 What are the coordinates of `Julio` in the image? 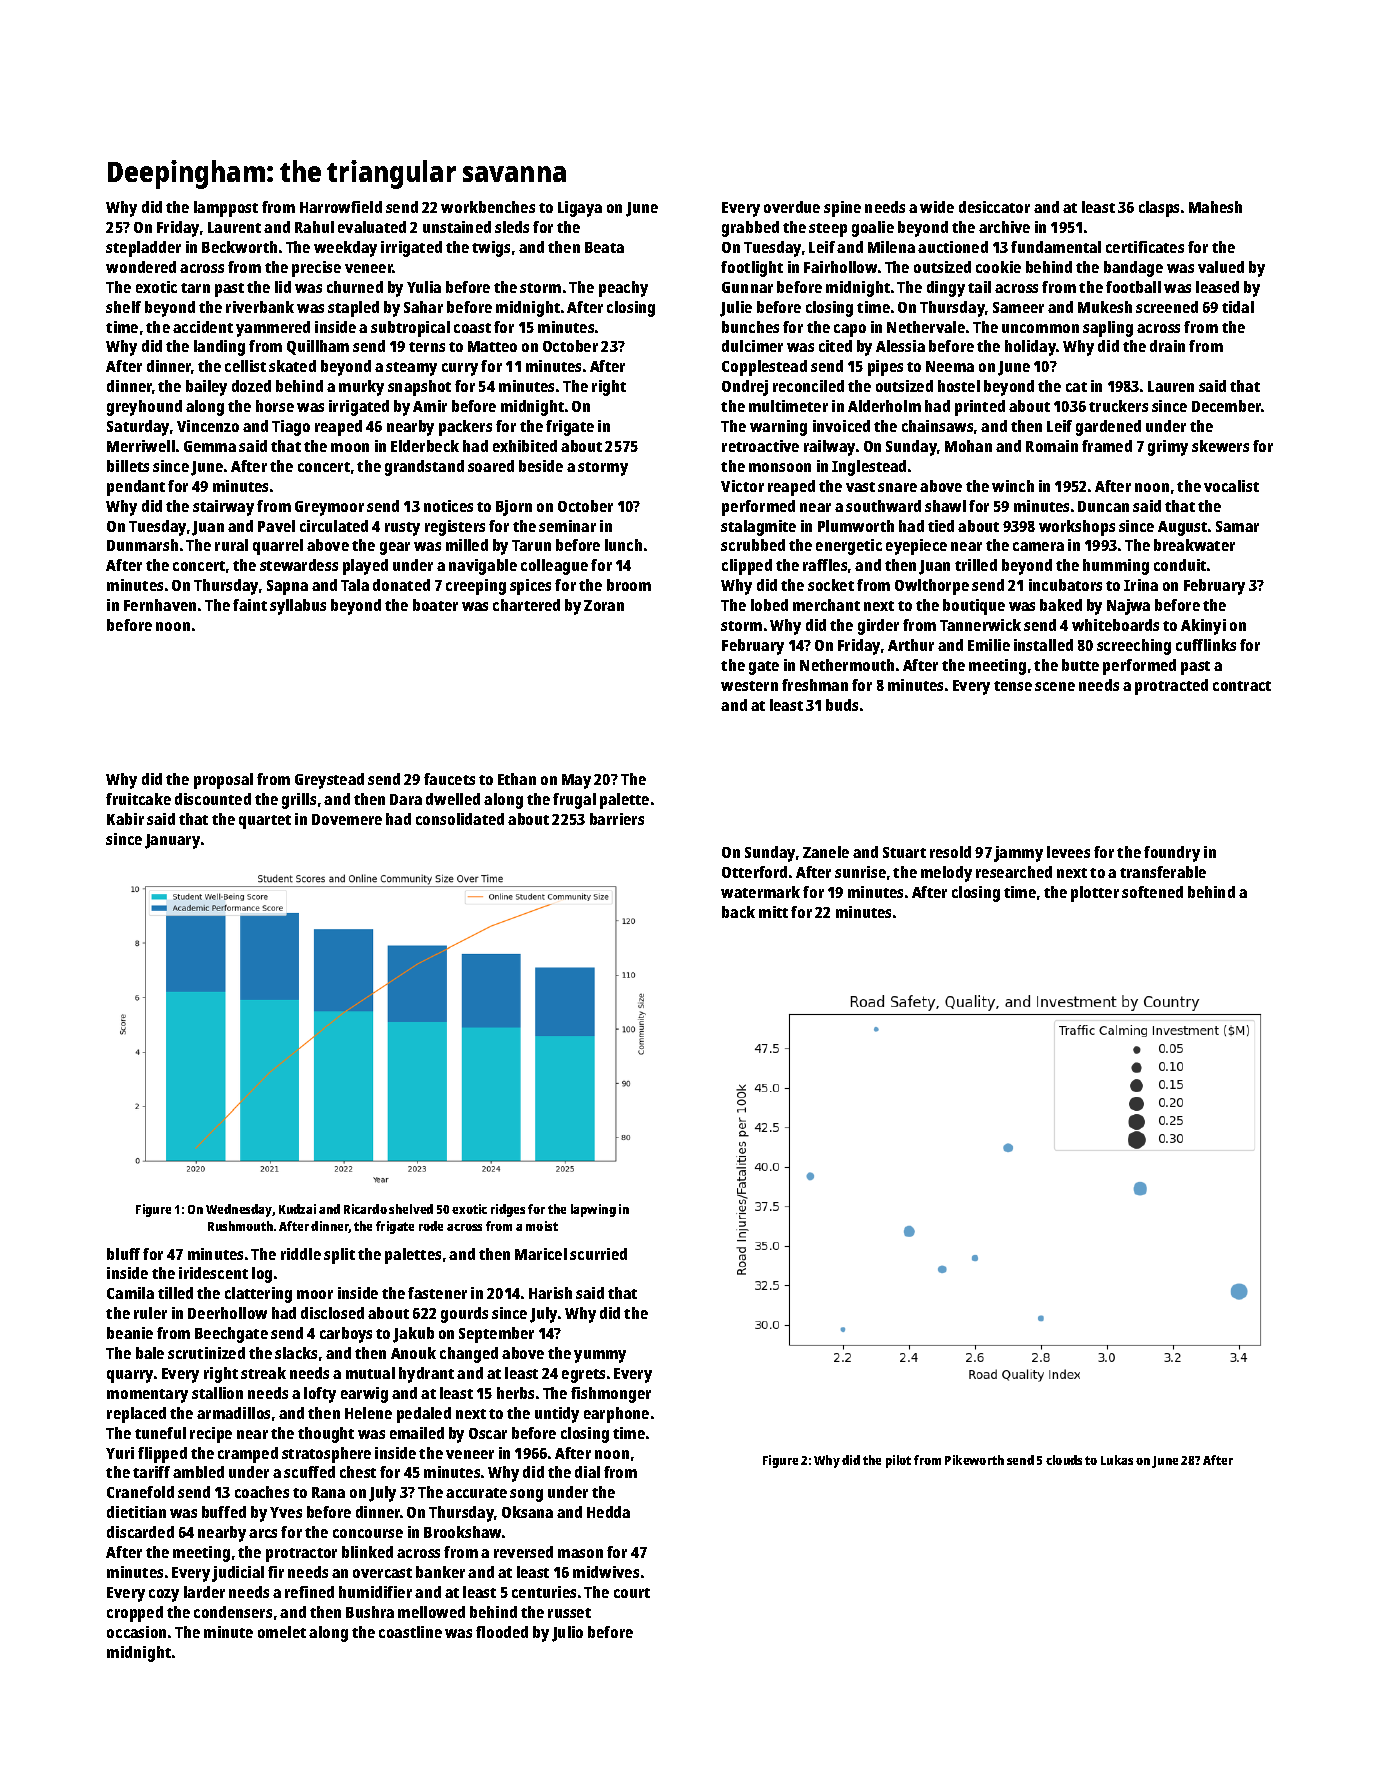 It's located at (567, 1634).
